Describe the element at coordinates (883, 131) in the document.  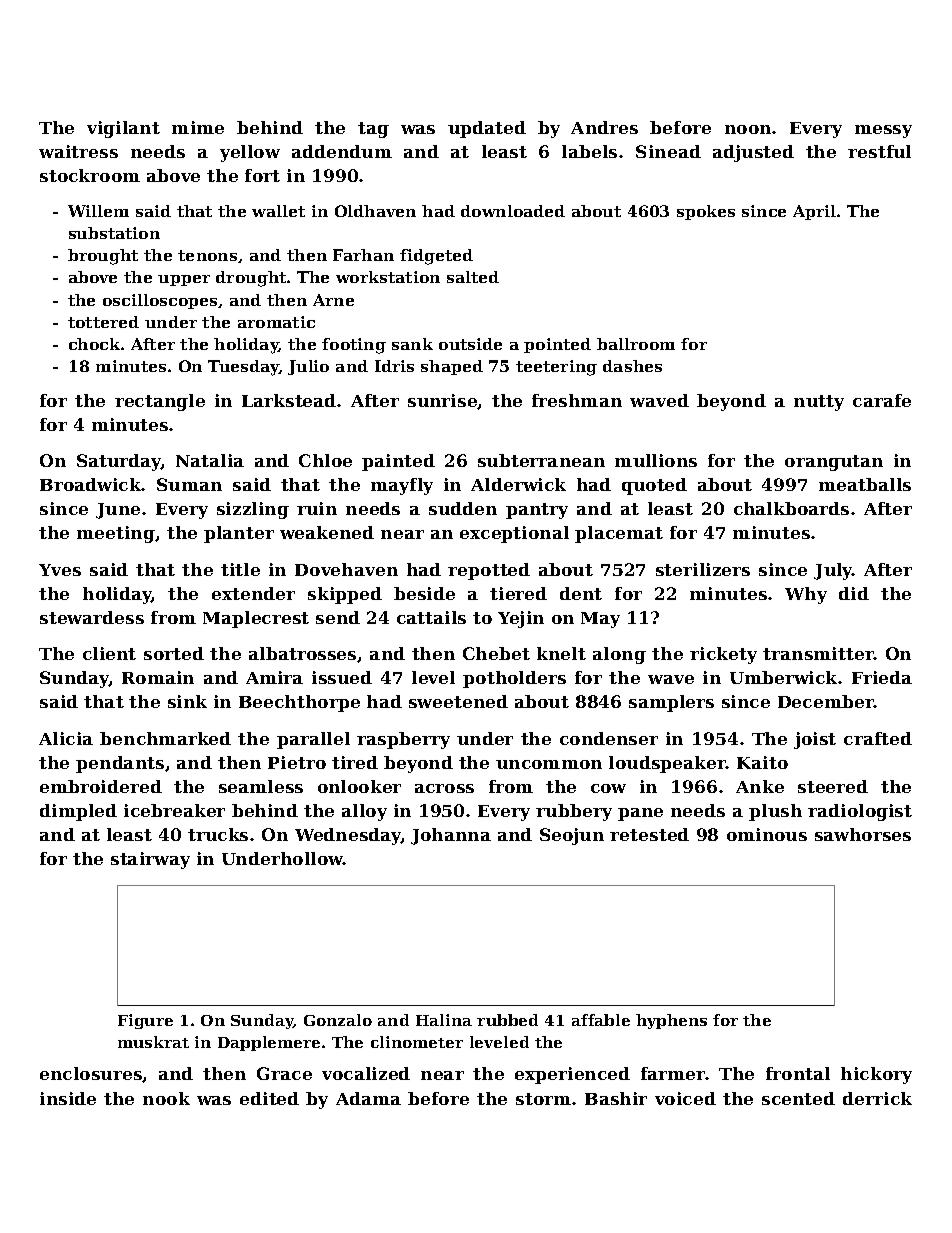
I see `messy` at that location.
